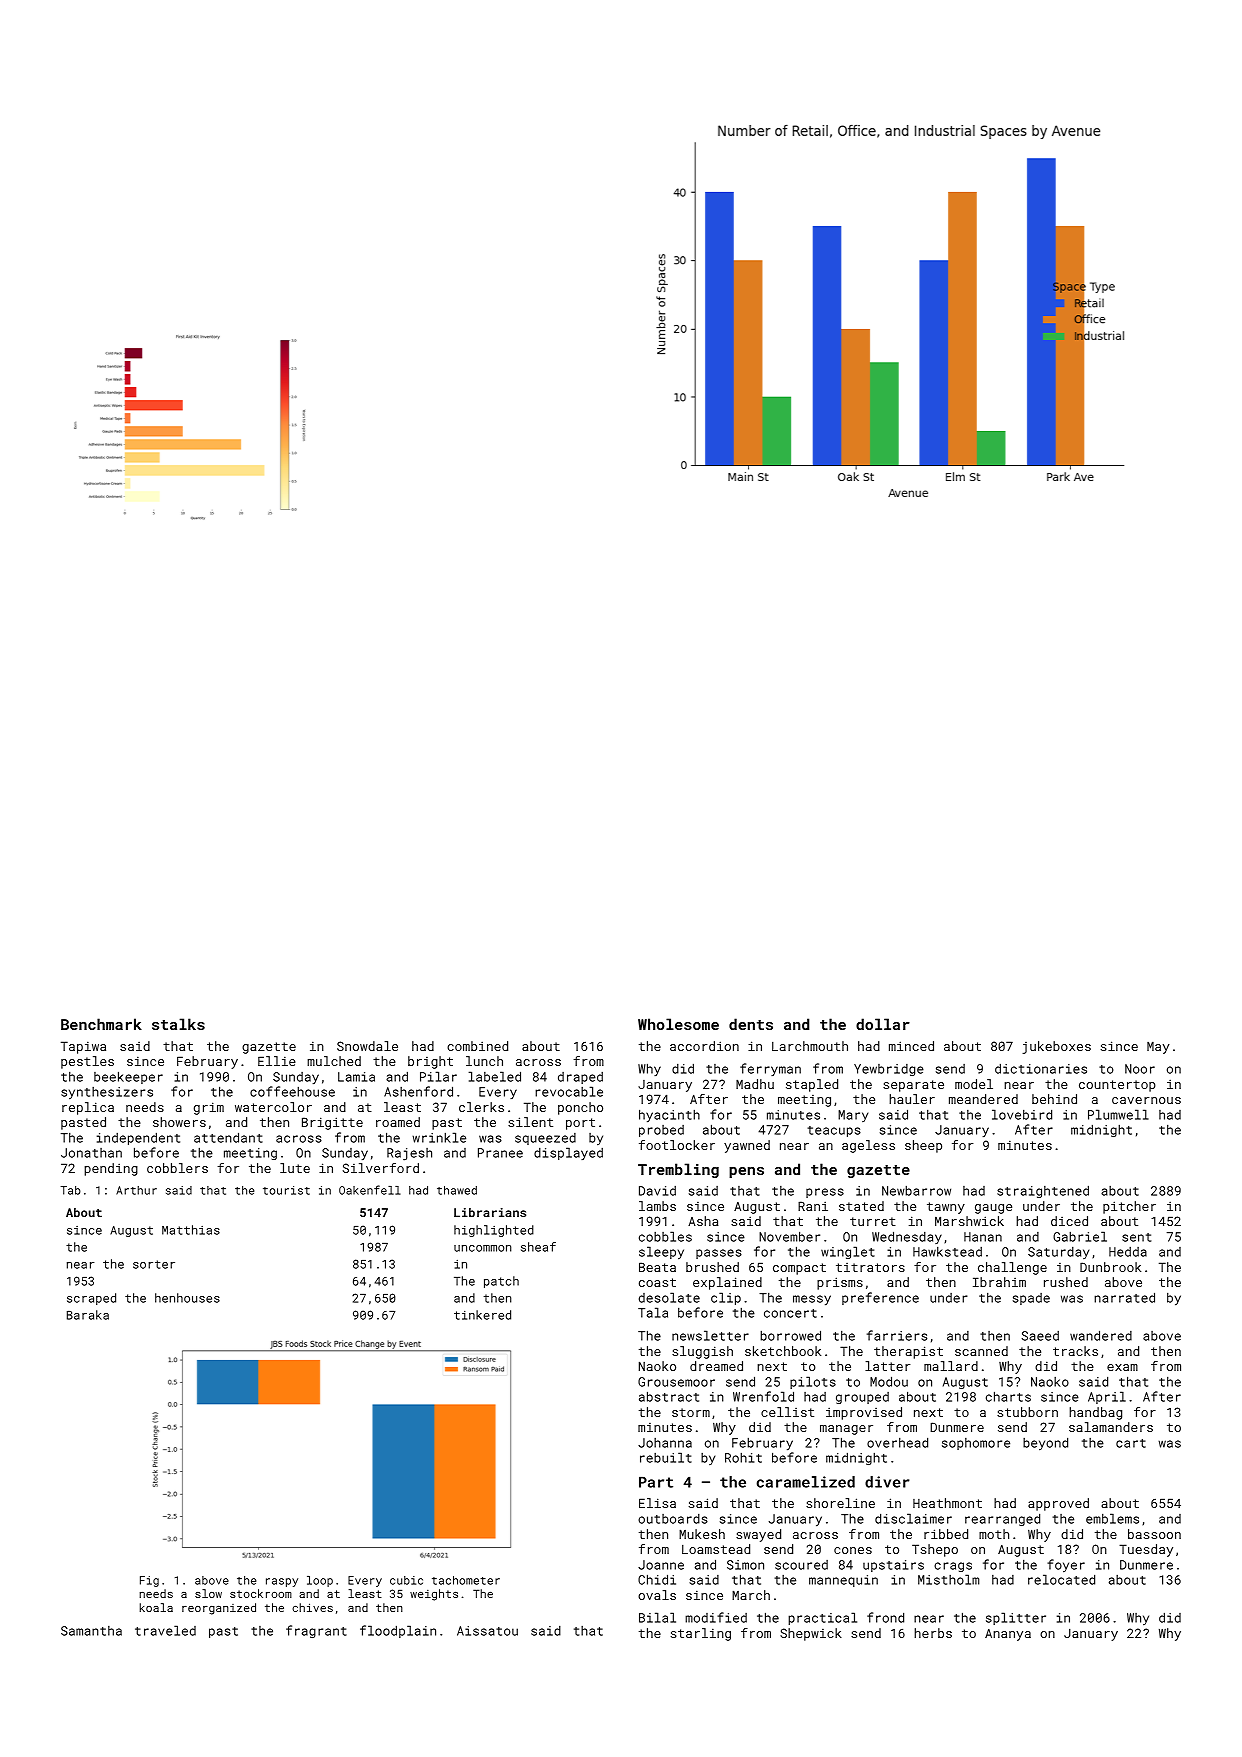  What do you see at coordinates (657, 1617) in the screenshot?
I see `Bilal` at bounding box center [657, 1617].
